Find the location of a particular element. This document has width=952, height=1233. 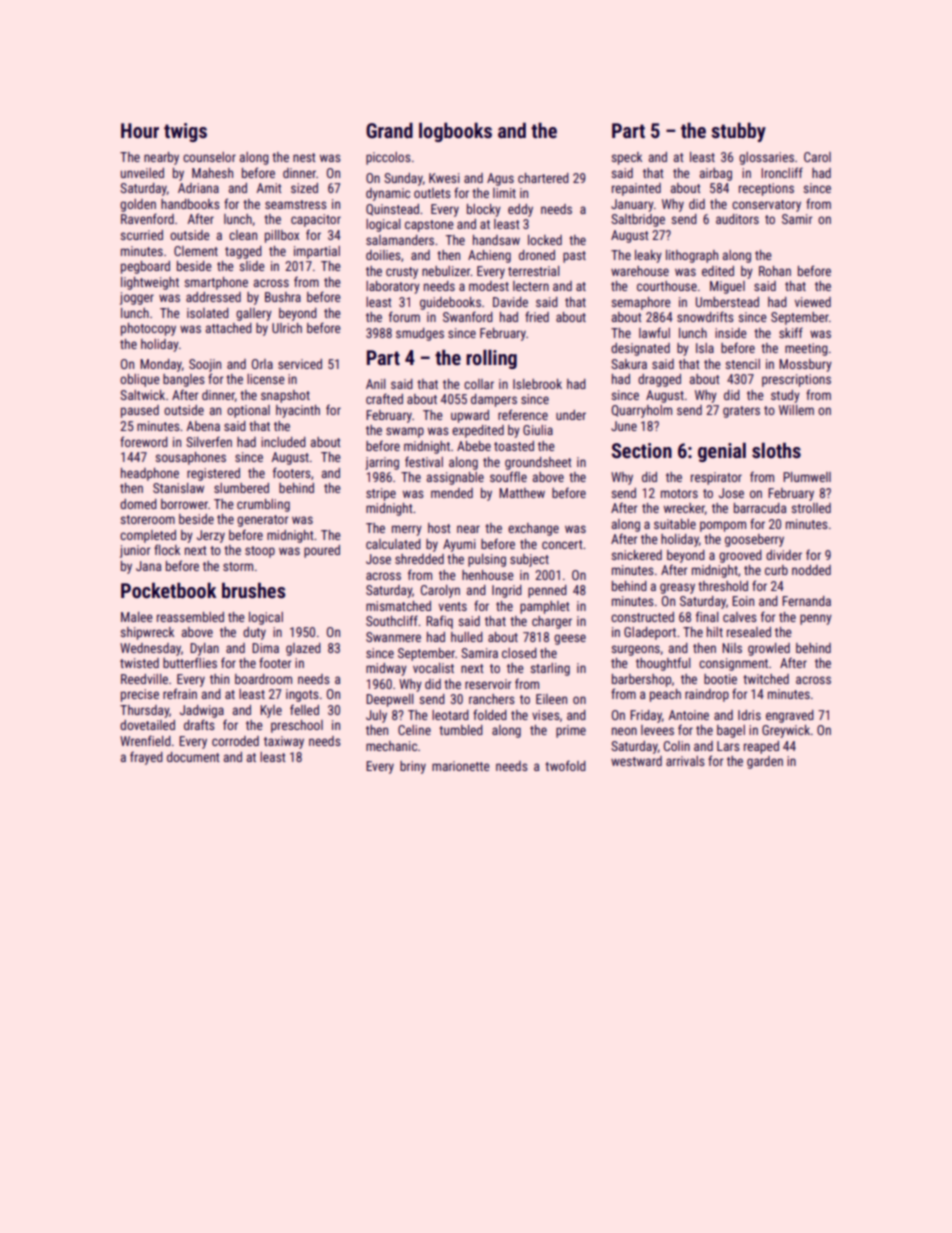

Hour is located at coordinates (140, 130).
